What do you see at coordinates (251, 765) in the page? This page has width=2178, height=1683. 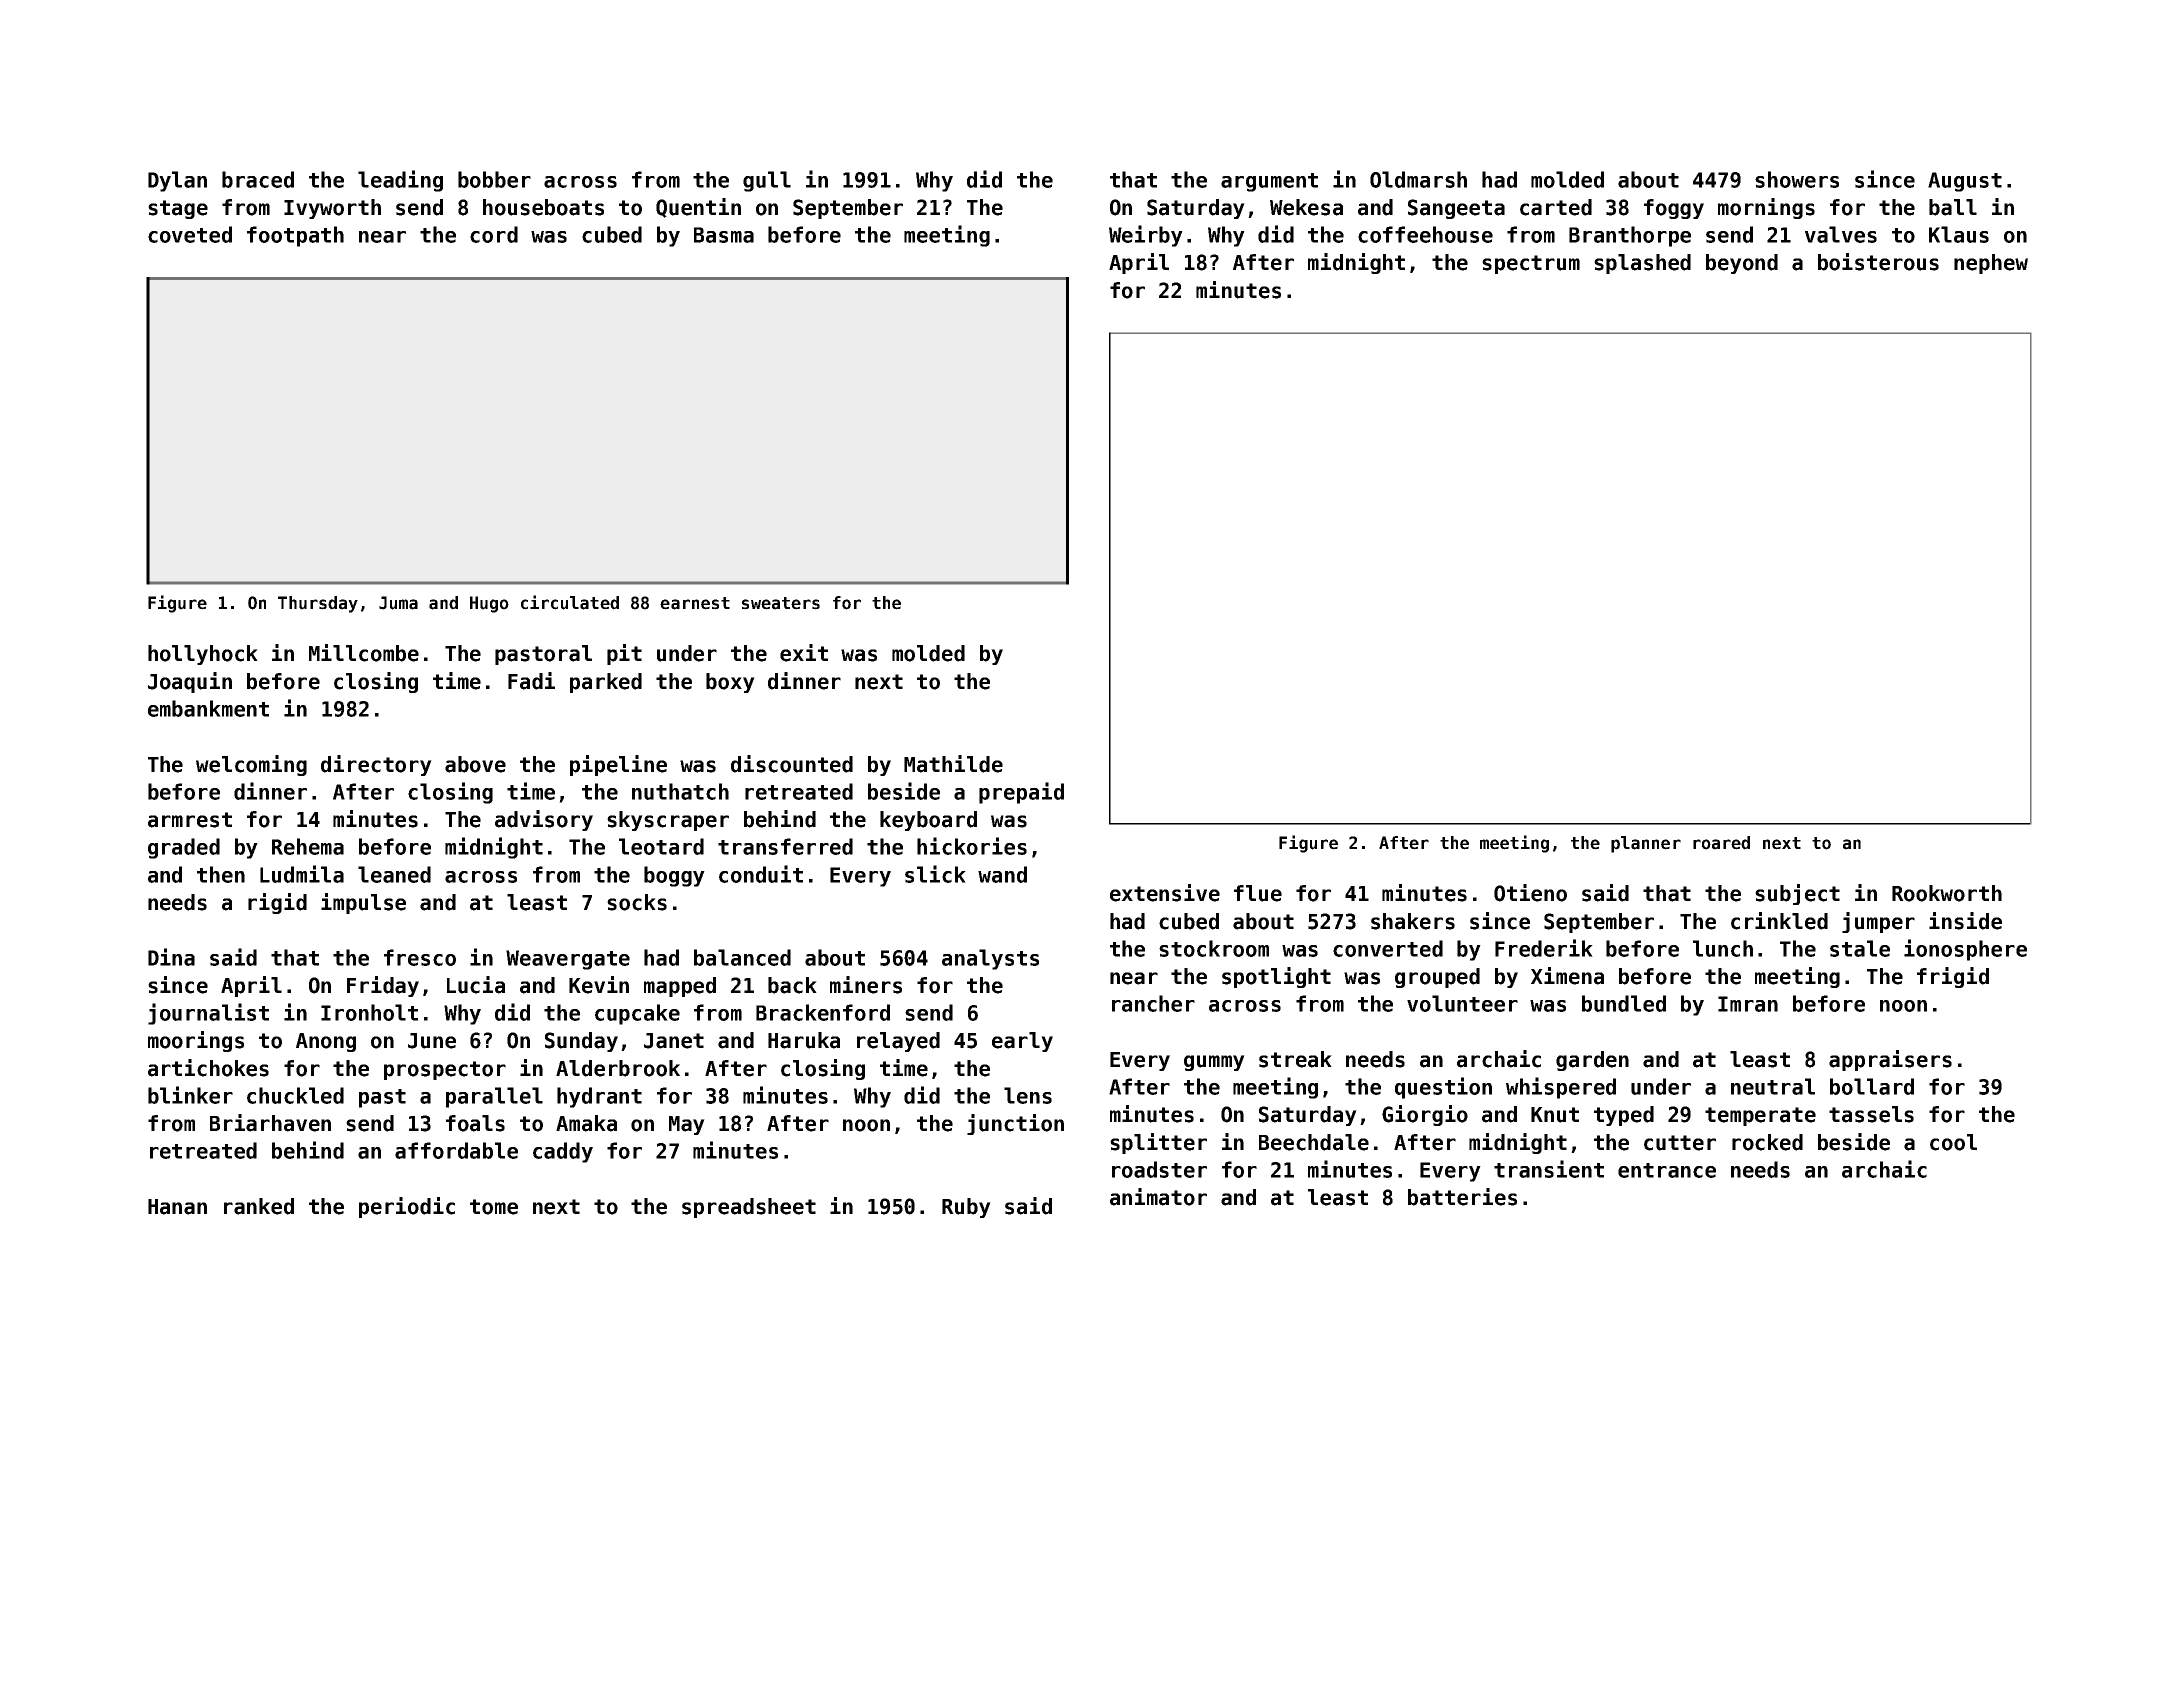 I see `welcoming` at bounding box center [251, 765].
